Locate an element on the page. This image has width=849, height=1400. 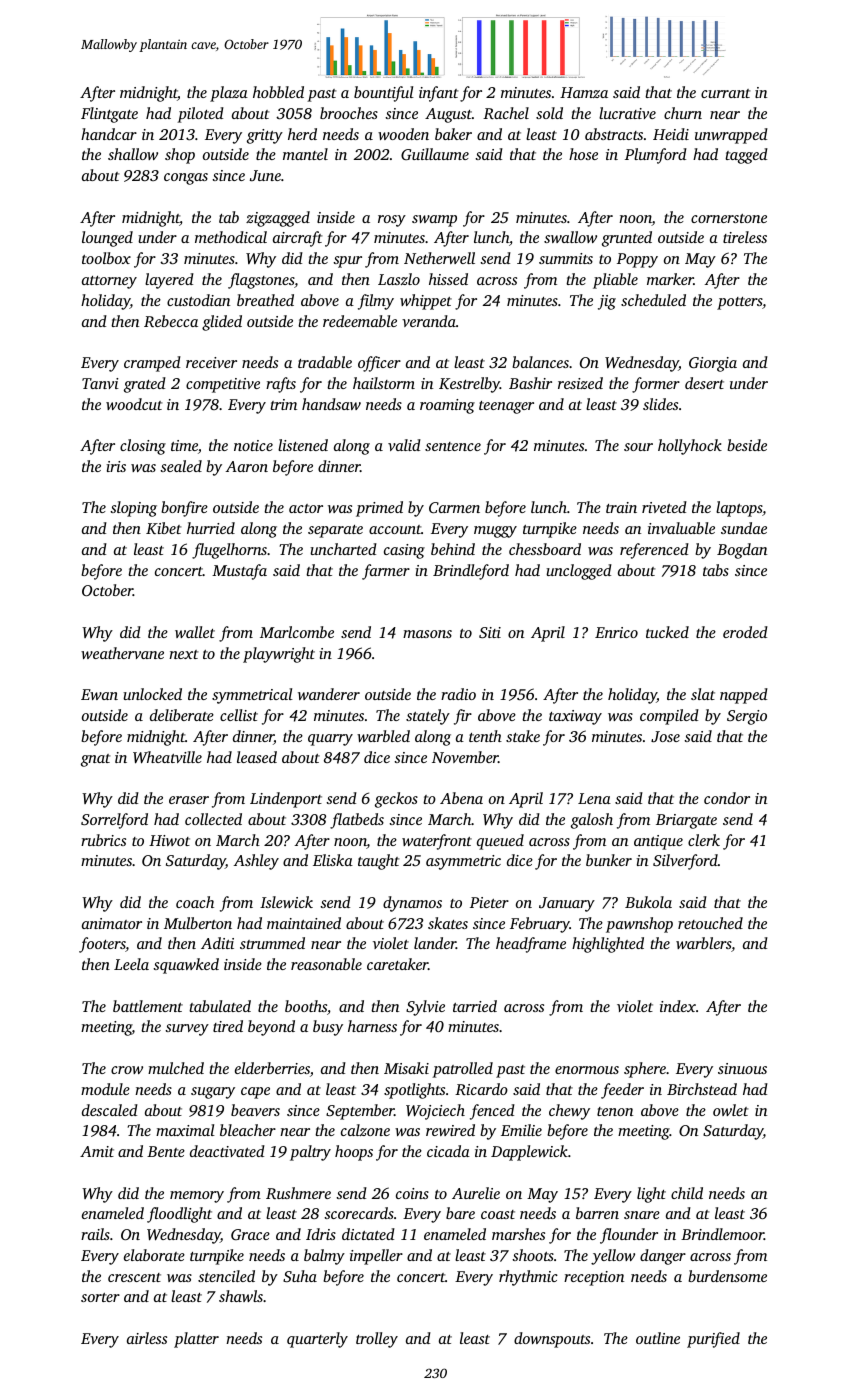
rhythmic is located at coordinates (528, 1278).
